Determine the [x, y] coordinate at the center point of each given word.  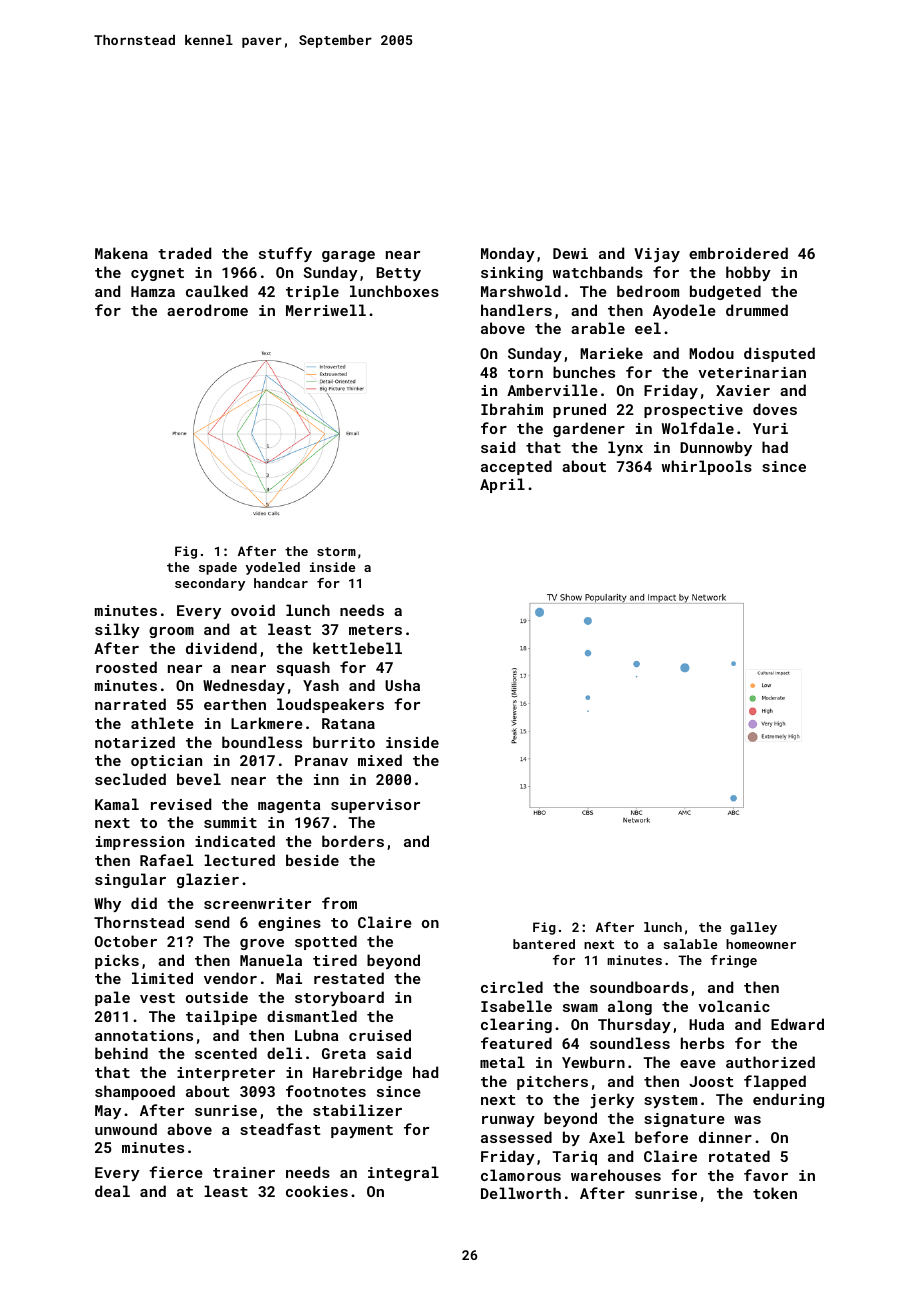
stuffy [285, 254]
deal [112, 1191]
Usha [402, 685]
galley [753, 928]
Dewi [570, 253]
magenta [289, 806]
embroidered [738, 253]
